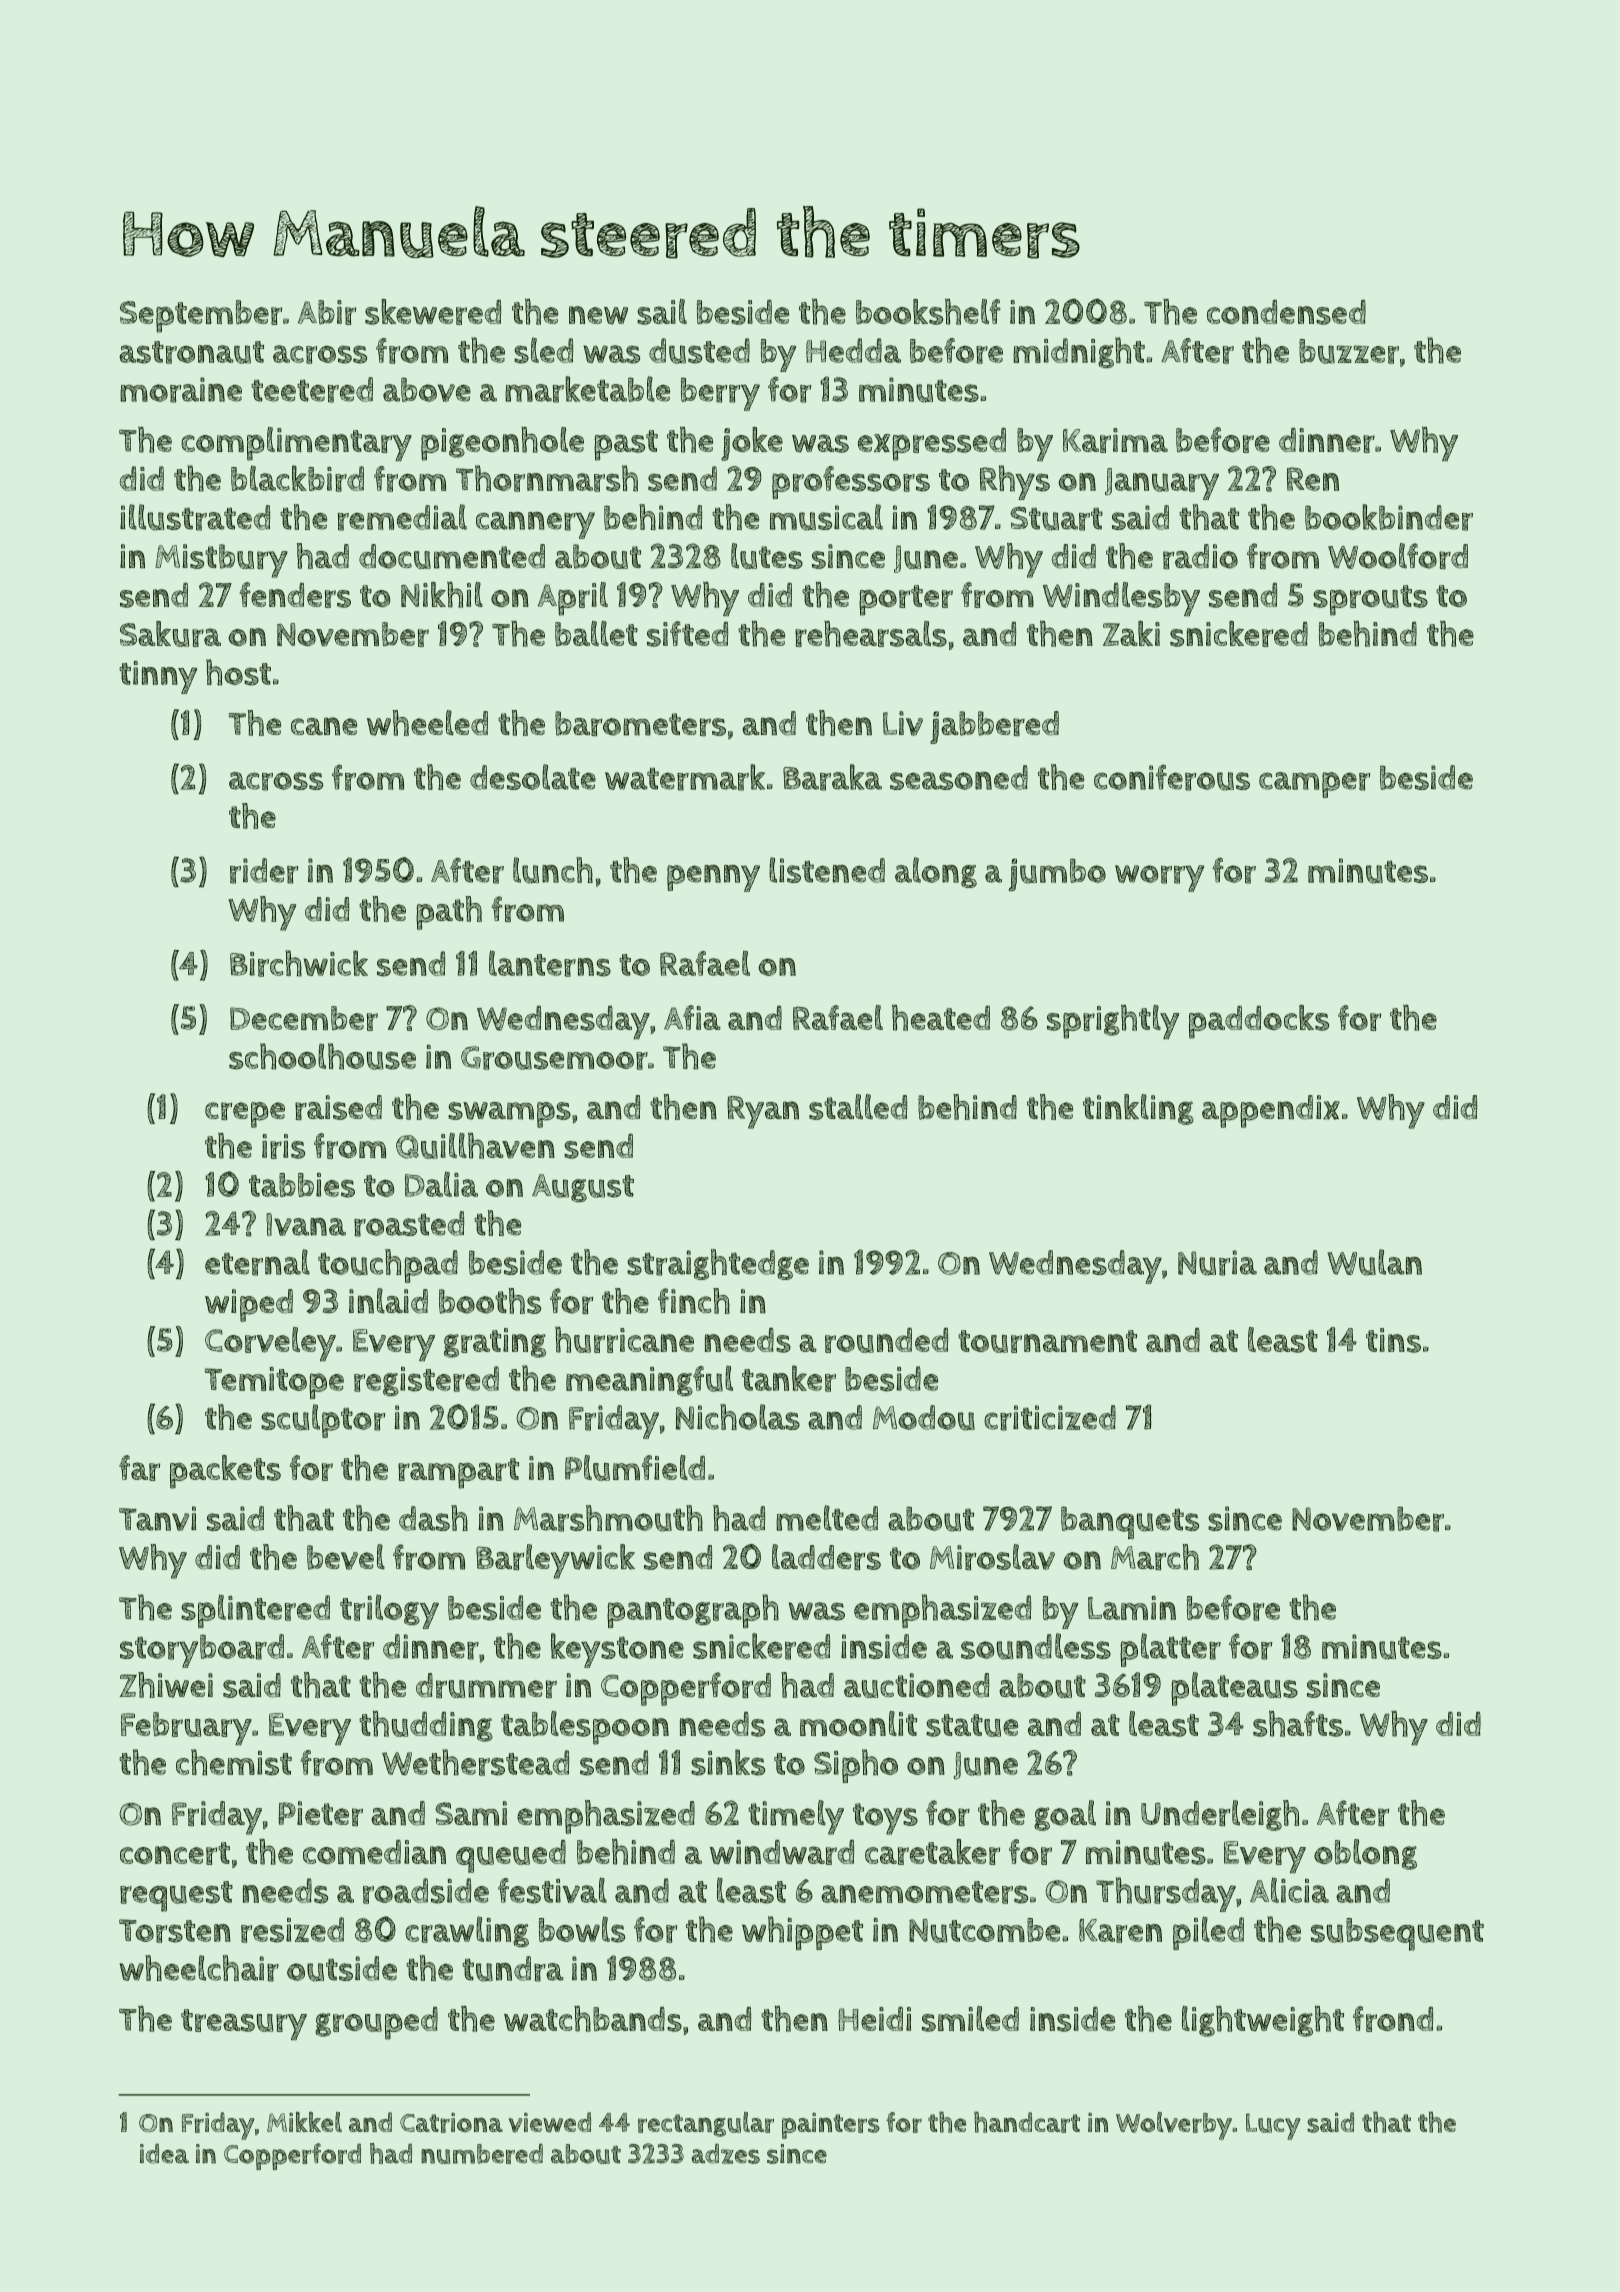 The image size is (1620, 2292). Describe the element at coordinates (1170, 1650) in the screenshot. I see `platter` at that location.
